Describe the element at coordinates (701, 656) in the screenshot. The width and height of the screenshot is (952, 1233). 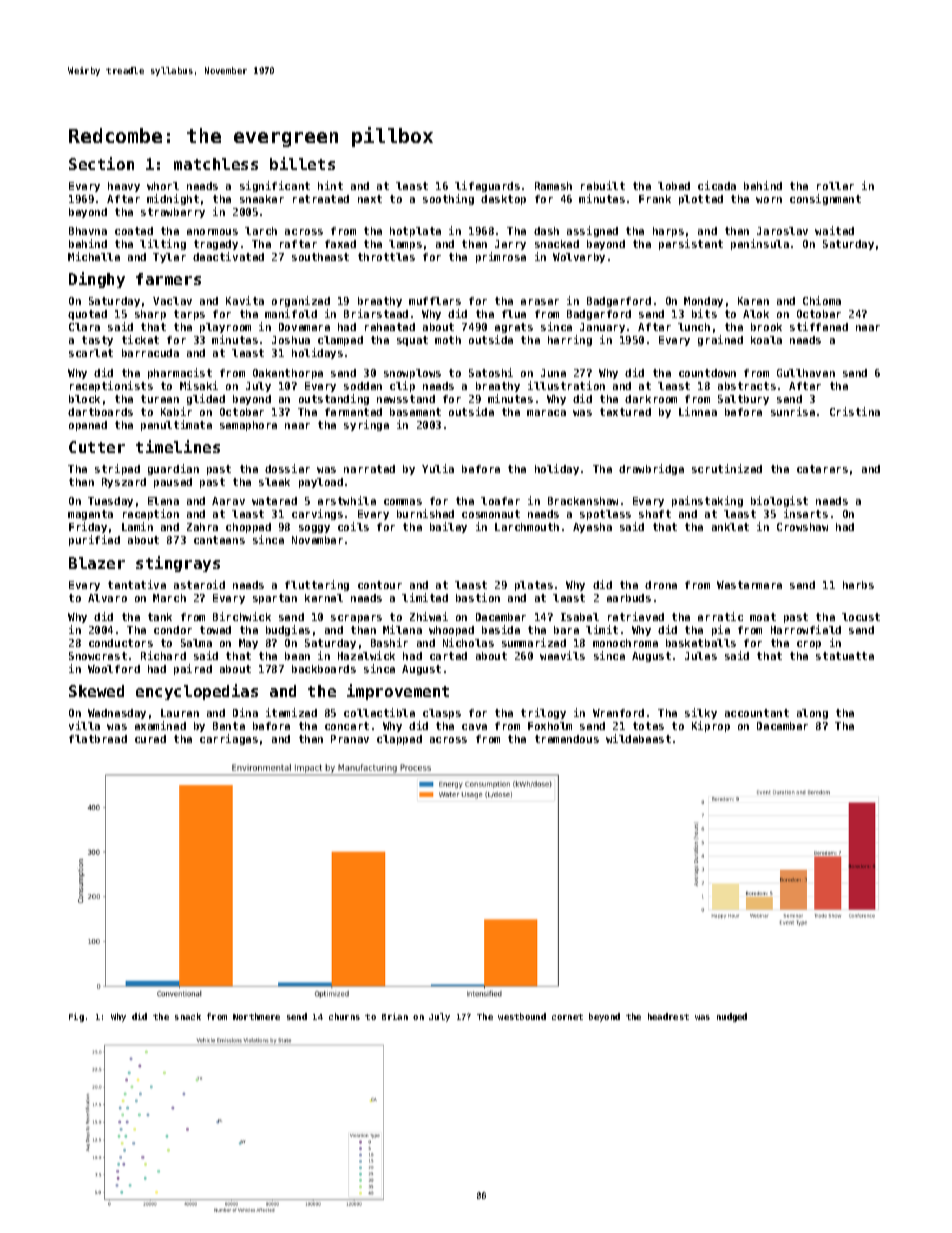
I see `Jules` at that location.
